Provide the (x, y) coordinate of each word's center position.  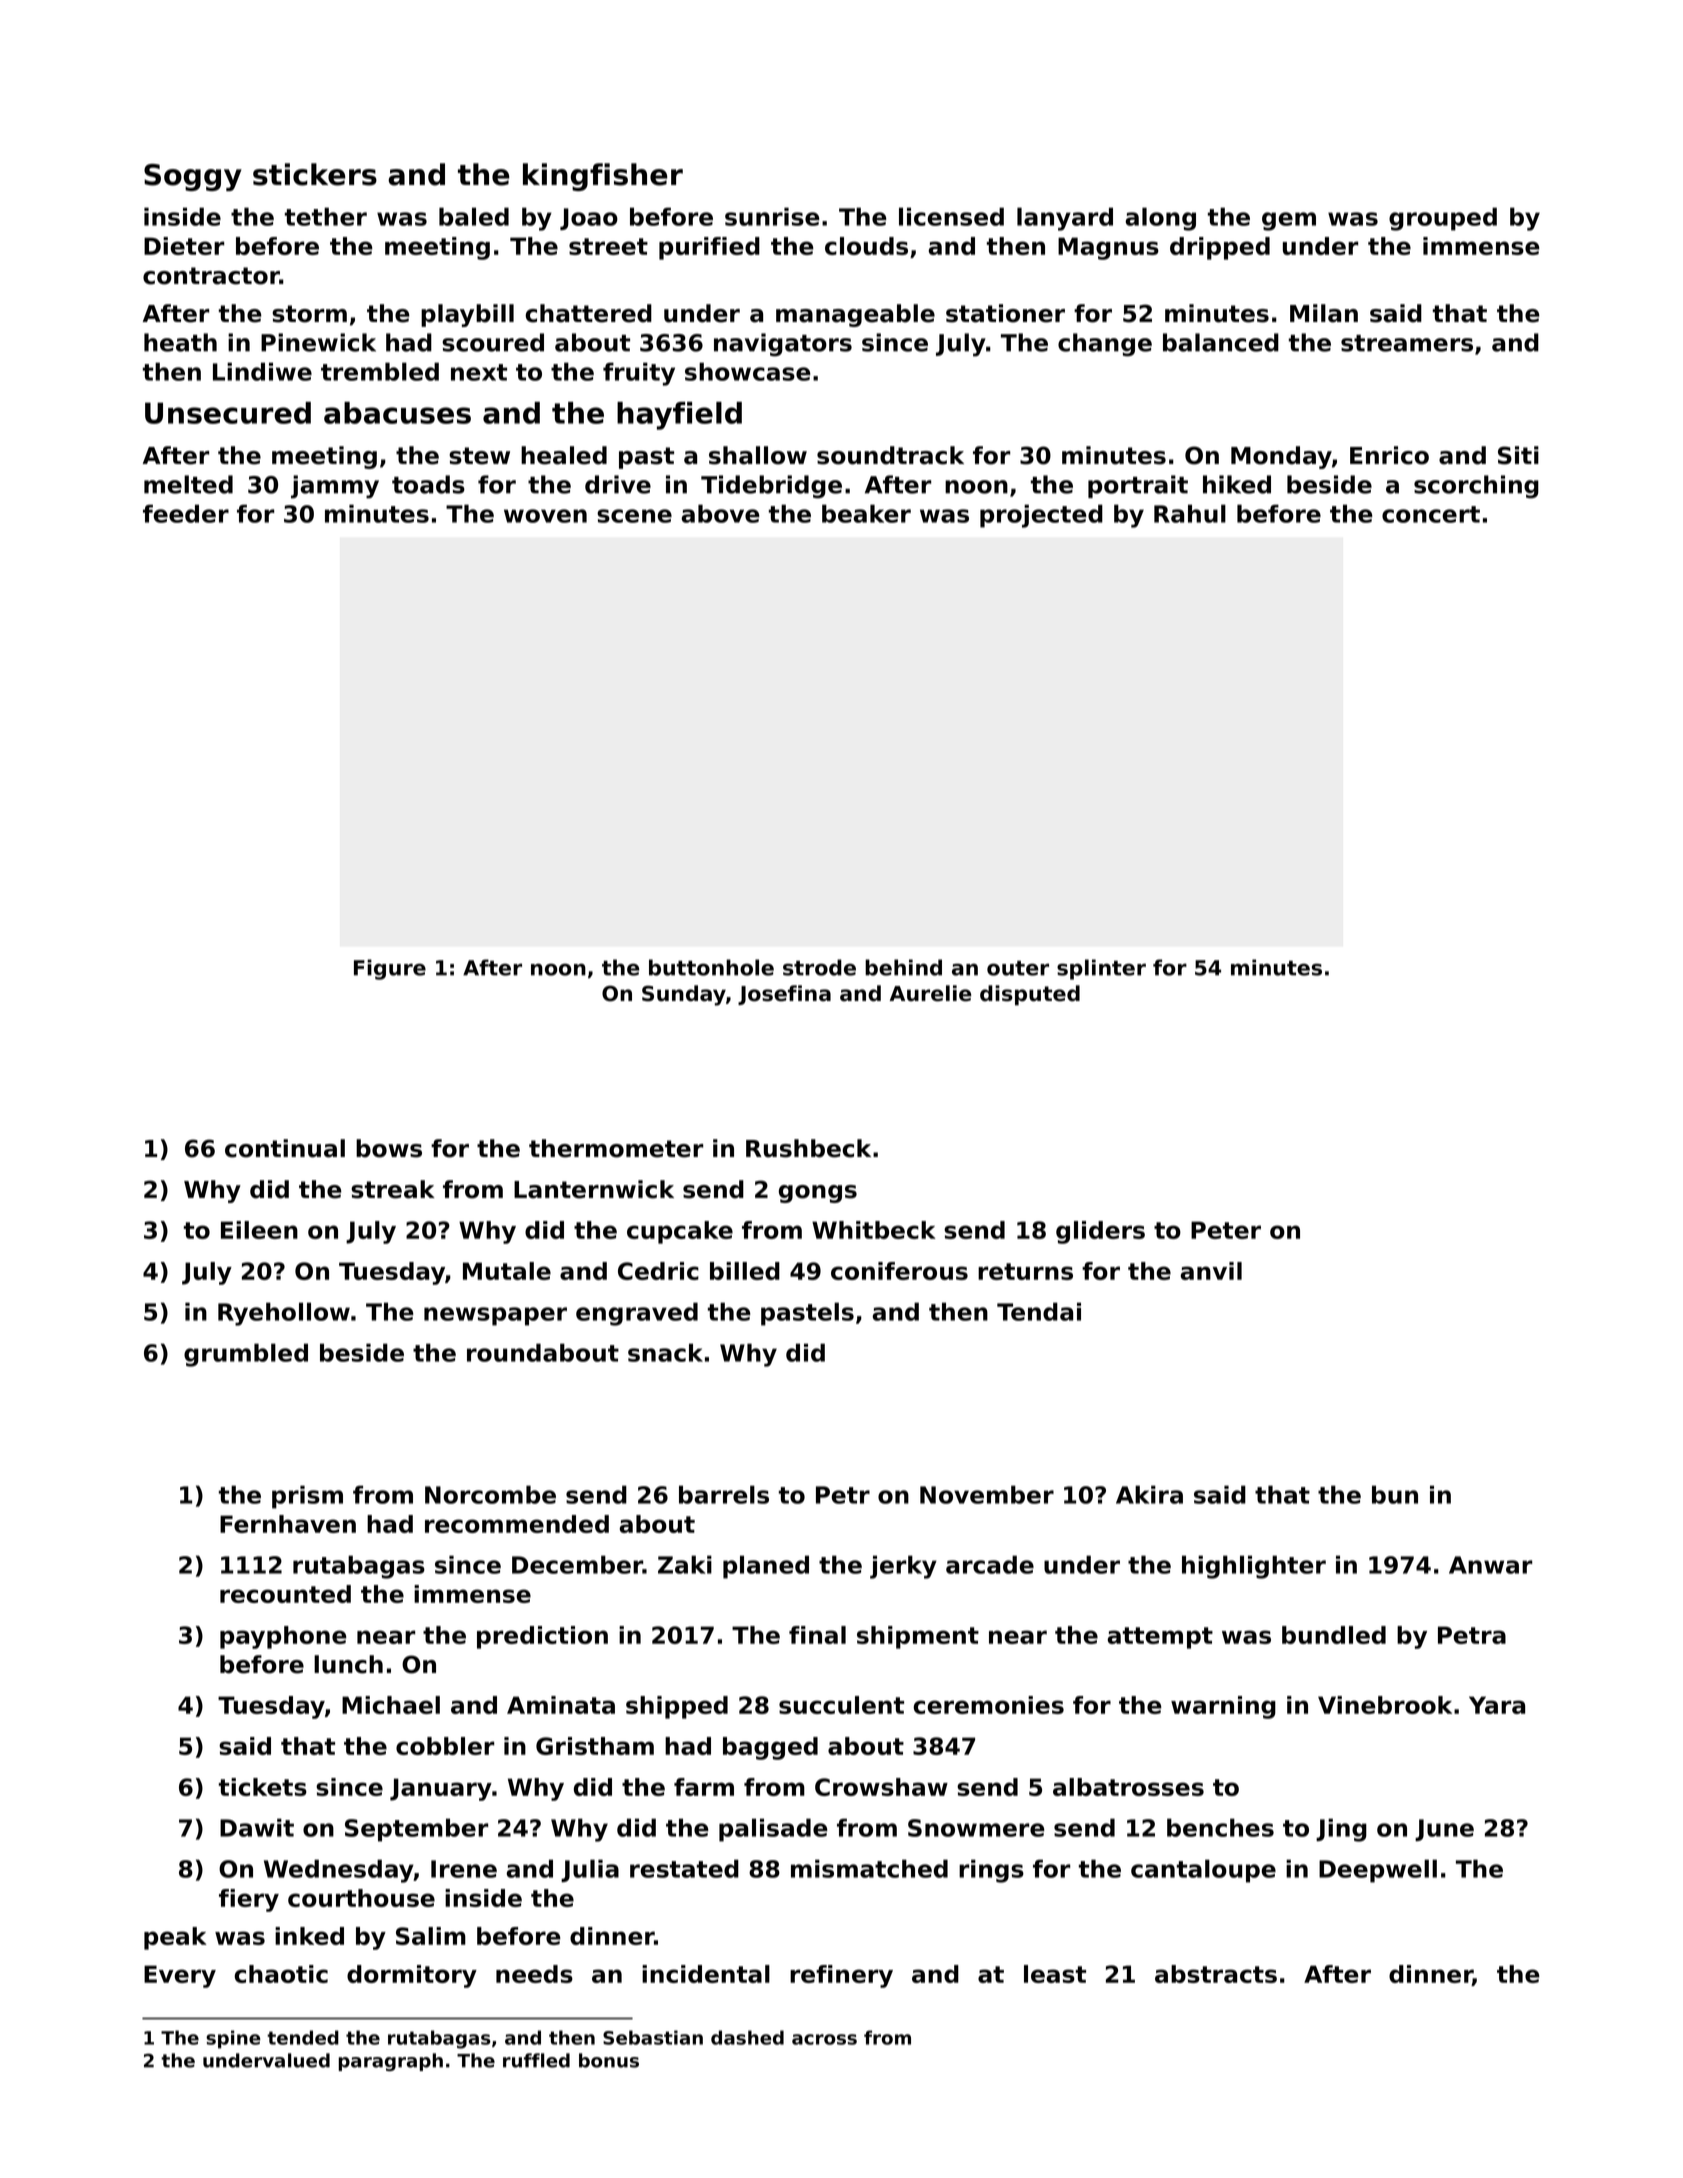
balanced (1221, 342)
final (817, 1635)
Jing (1341, 1830)
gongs (818, 1194)
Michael (391, 1705)
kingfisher (603, 177)
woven (545, 516)
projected (1041, 516)
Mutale (507, 1271)
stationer (1005, 313)
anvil (1211, 1271)
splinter (1101, 969)
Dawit (257, 1827)
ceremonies (989, 1705)
